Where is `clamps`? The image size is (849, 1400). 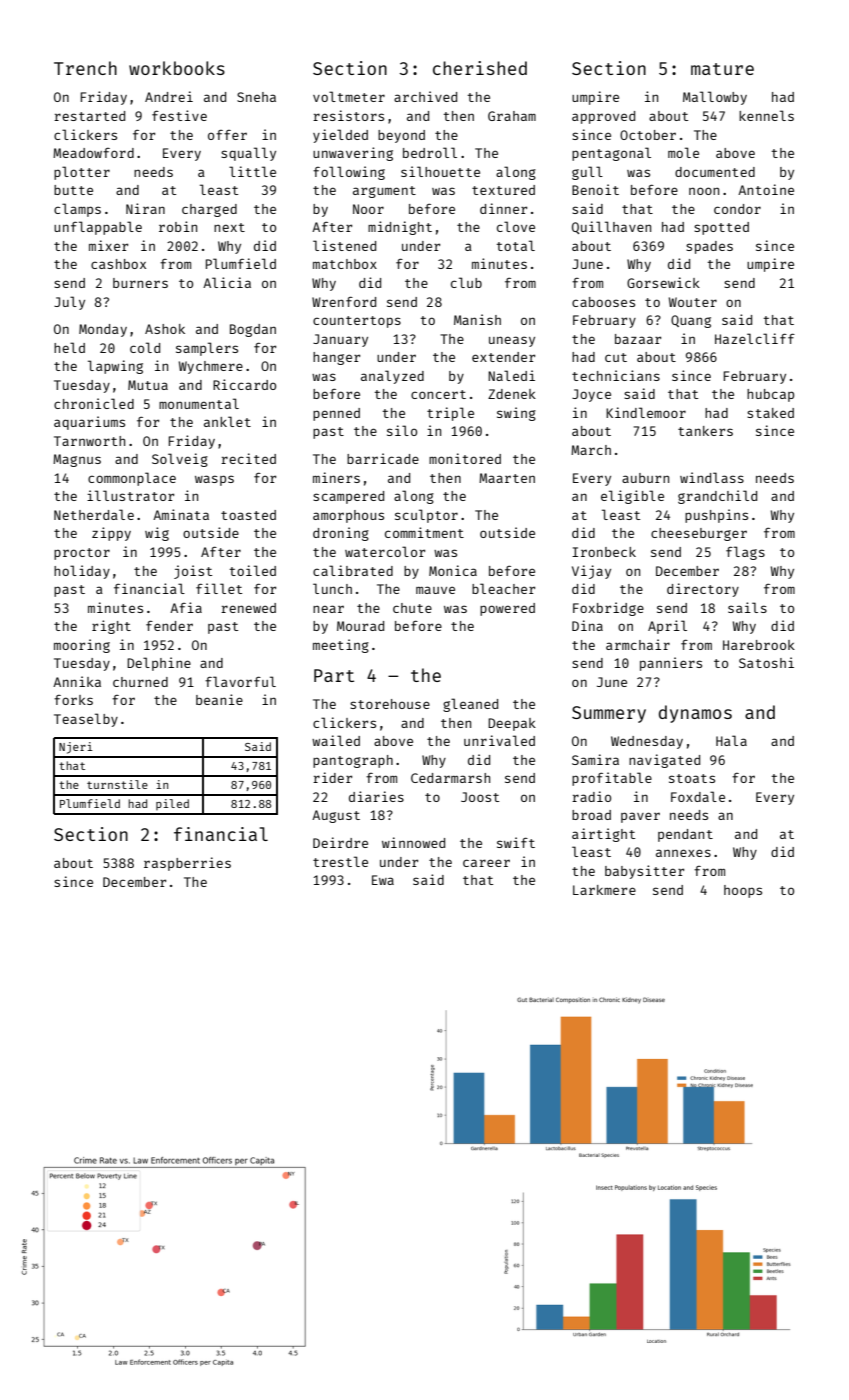
clamps is located at coordinates (77, 210).
